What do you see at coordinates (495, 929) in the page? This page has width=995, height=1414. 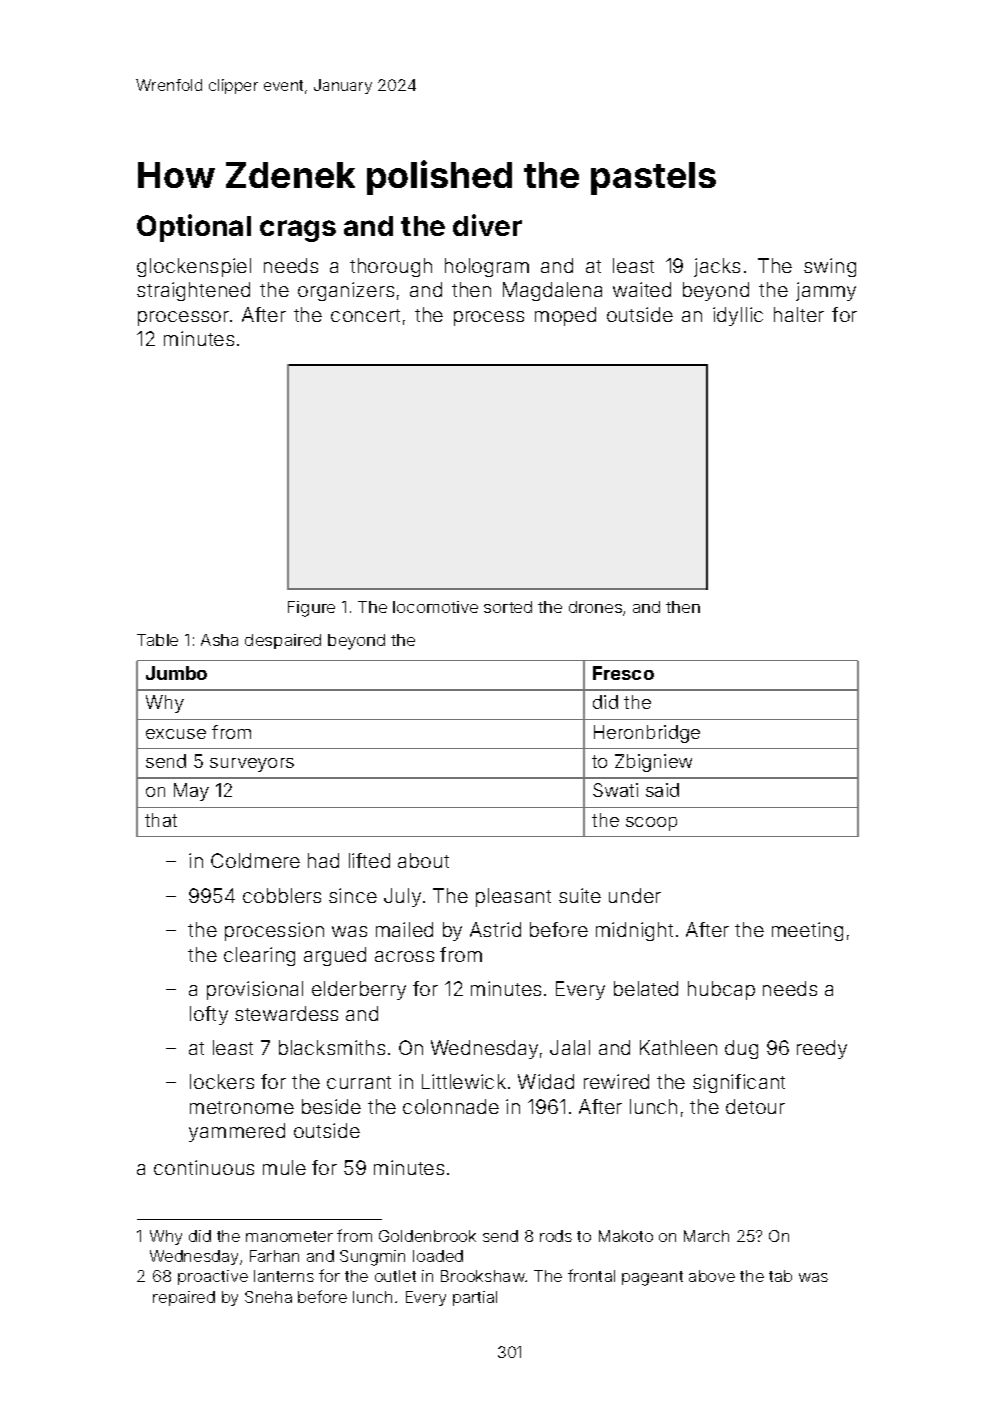 I see `Astrid` at bounding box center [495, 929].
